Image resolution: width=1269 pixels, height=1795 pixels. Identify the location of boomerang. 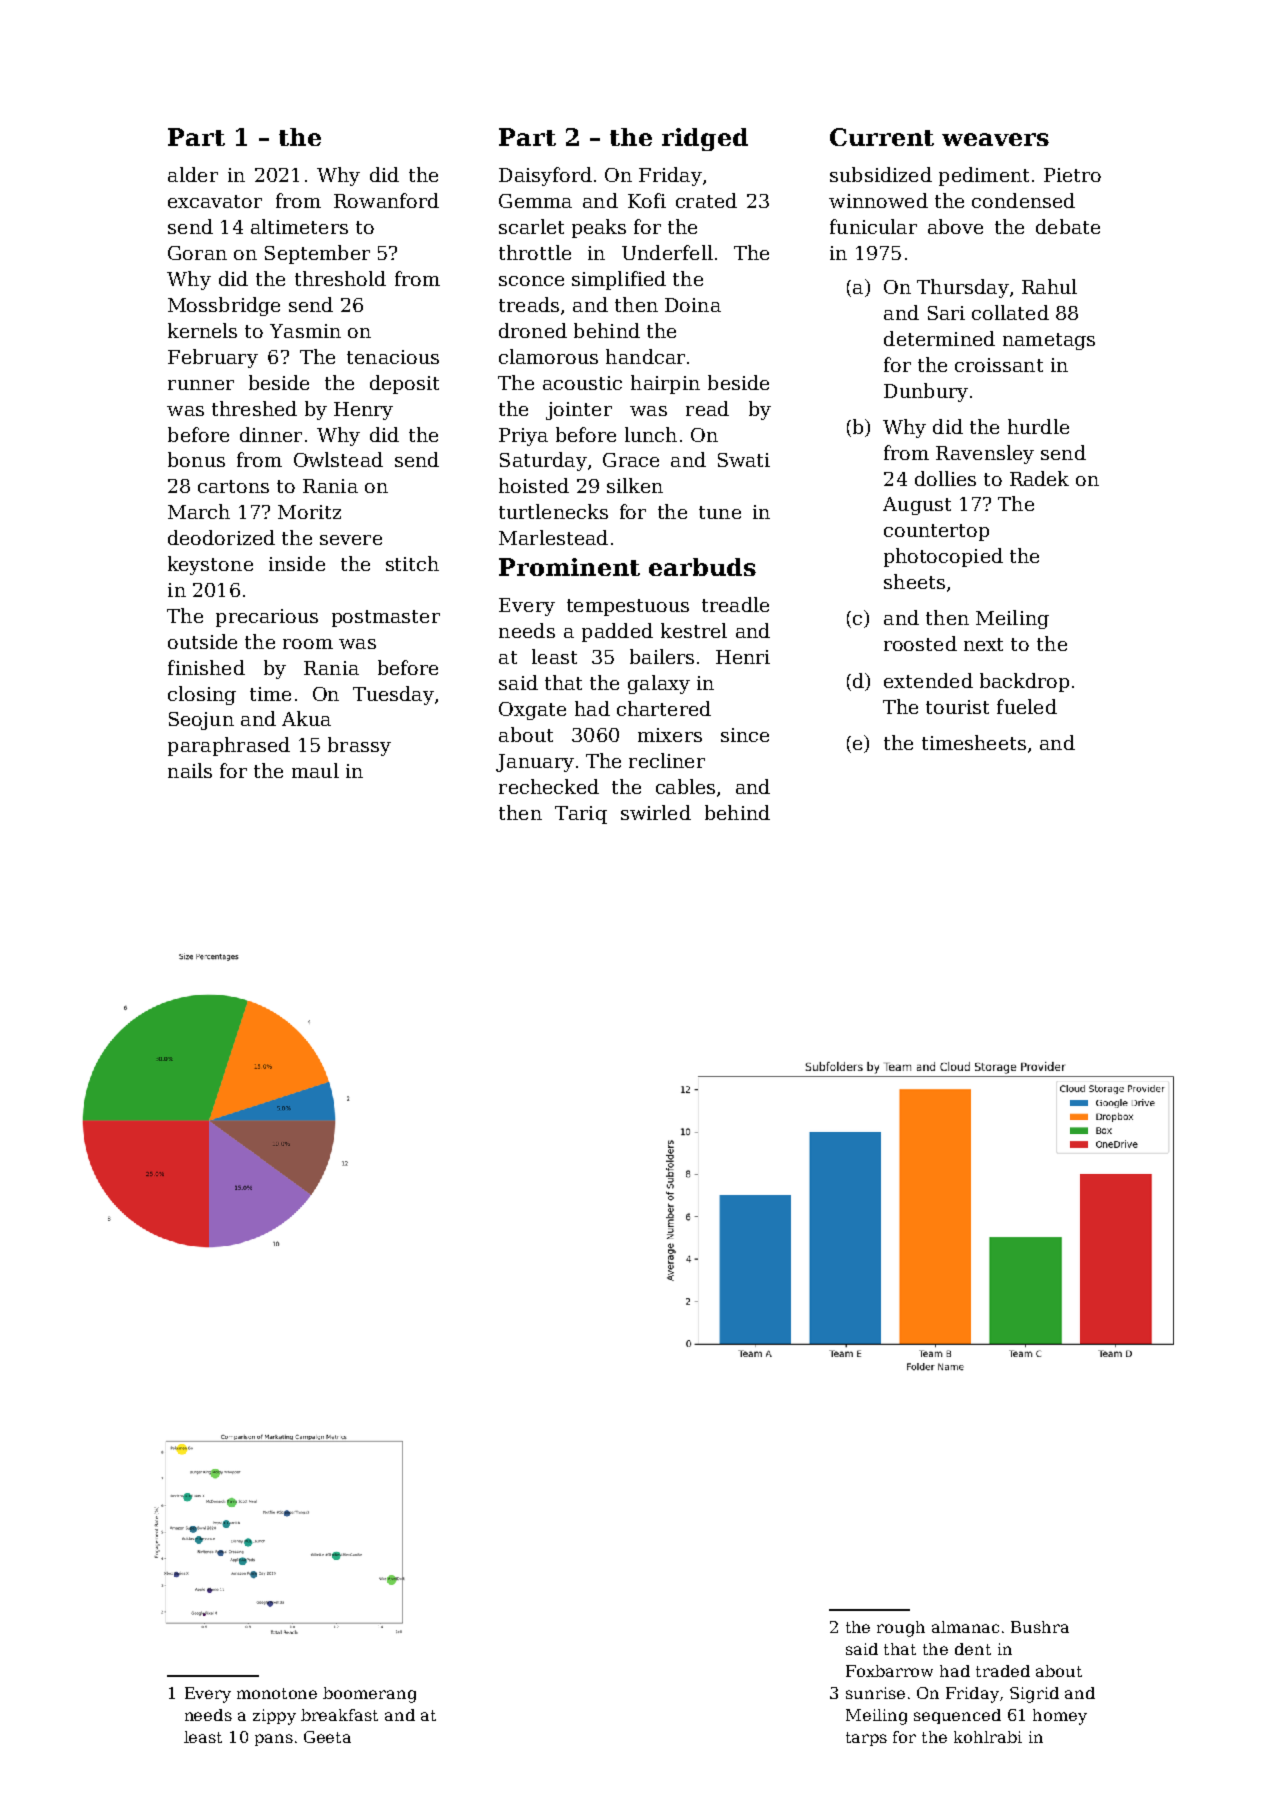
(369, 1695).
